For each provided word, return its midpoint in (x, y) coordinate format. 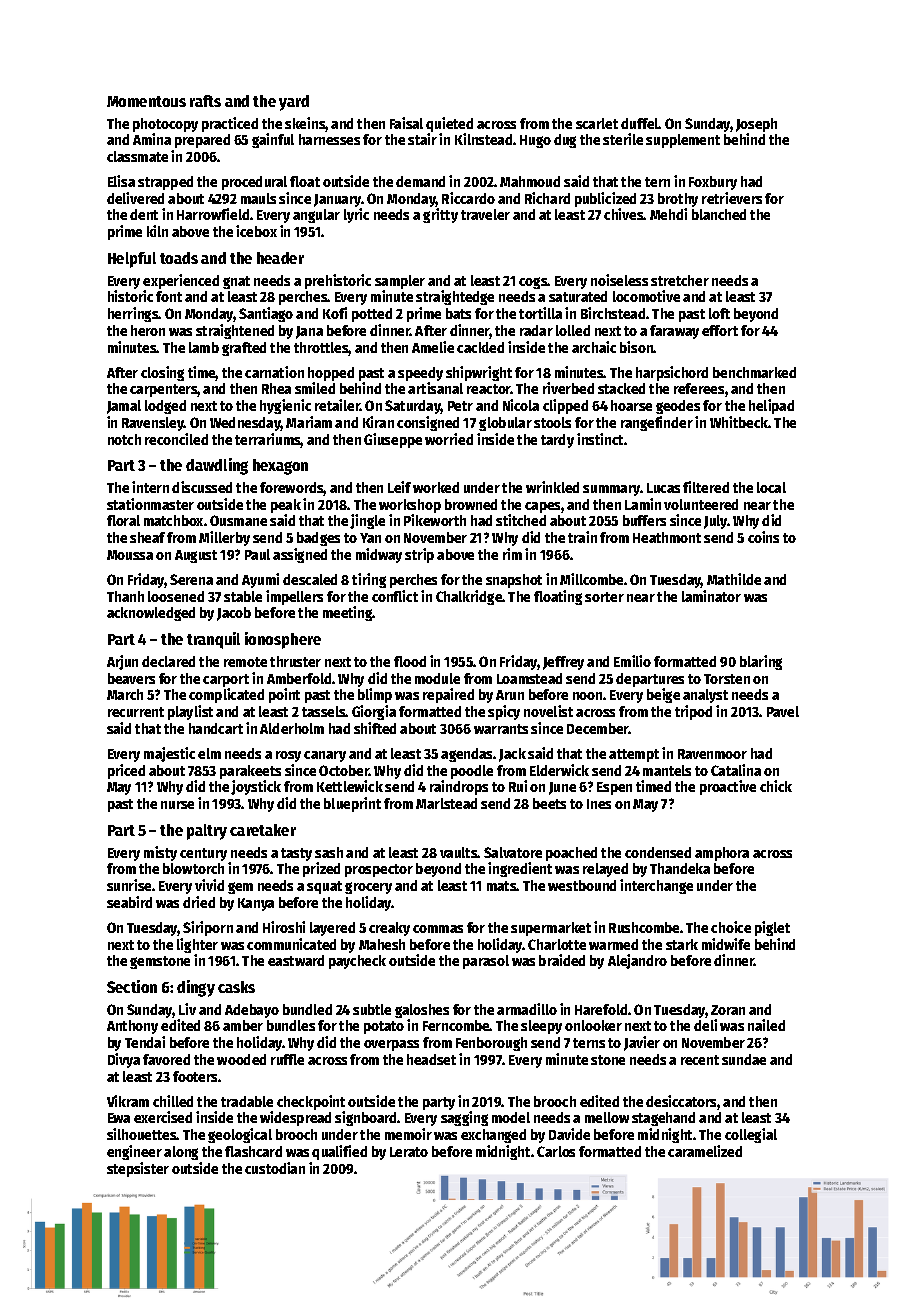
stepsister (138, 1169)
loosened (176, 596)
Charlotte (557, 944)
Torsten (727, 679)
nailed (766, 1025)
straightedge (455, 297)
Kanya (256, 904)
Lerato (409, 1152)
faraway (674, 332)
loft (719, 313)
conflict (395, 596)
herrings (133, 314)
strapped (165, 183)
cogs (533, 283)
